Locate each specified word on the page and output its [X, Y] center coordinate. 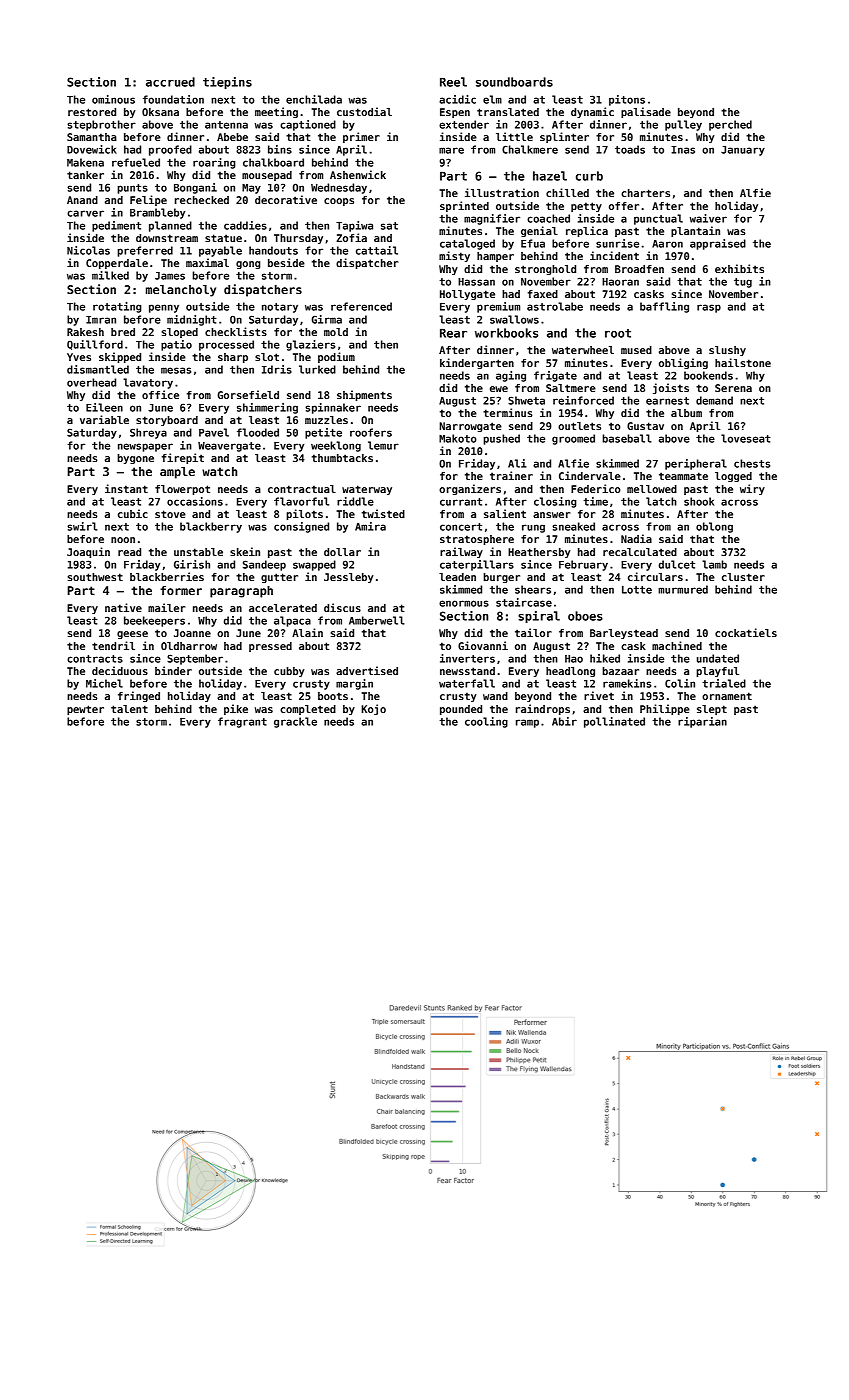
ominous [113, 99]
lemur [383, 445]
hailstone [743, 362]
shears [533, 589]
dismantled [98, 369]
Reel [453, 82]
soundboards [514, 82]
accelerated [283, 608]
